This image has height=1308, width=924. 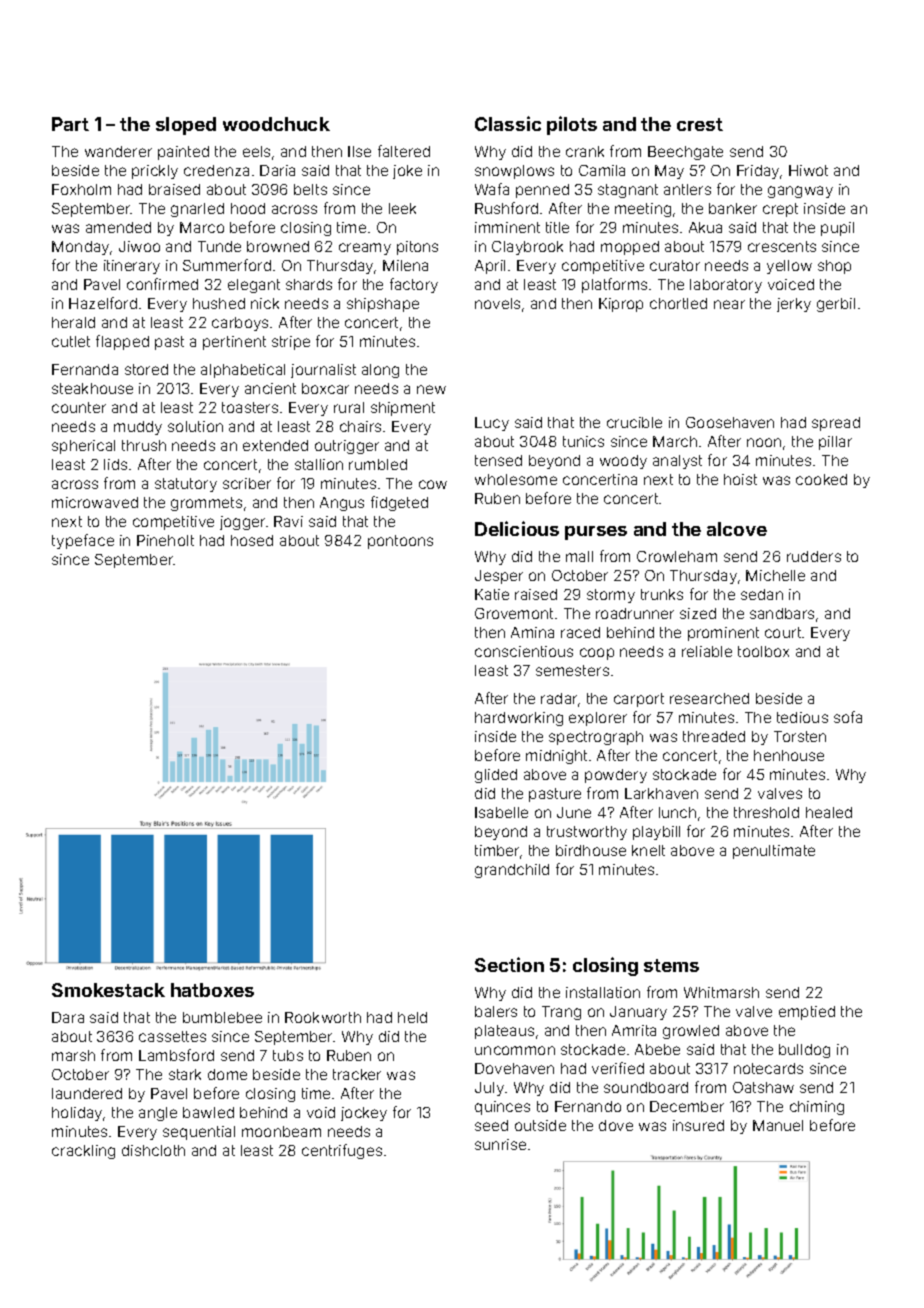 What do you see at coordinates (497, 850) in the image?
I see `timber` at bounding box center [497, 850].
